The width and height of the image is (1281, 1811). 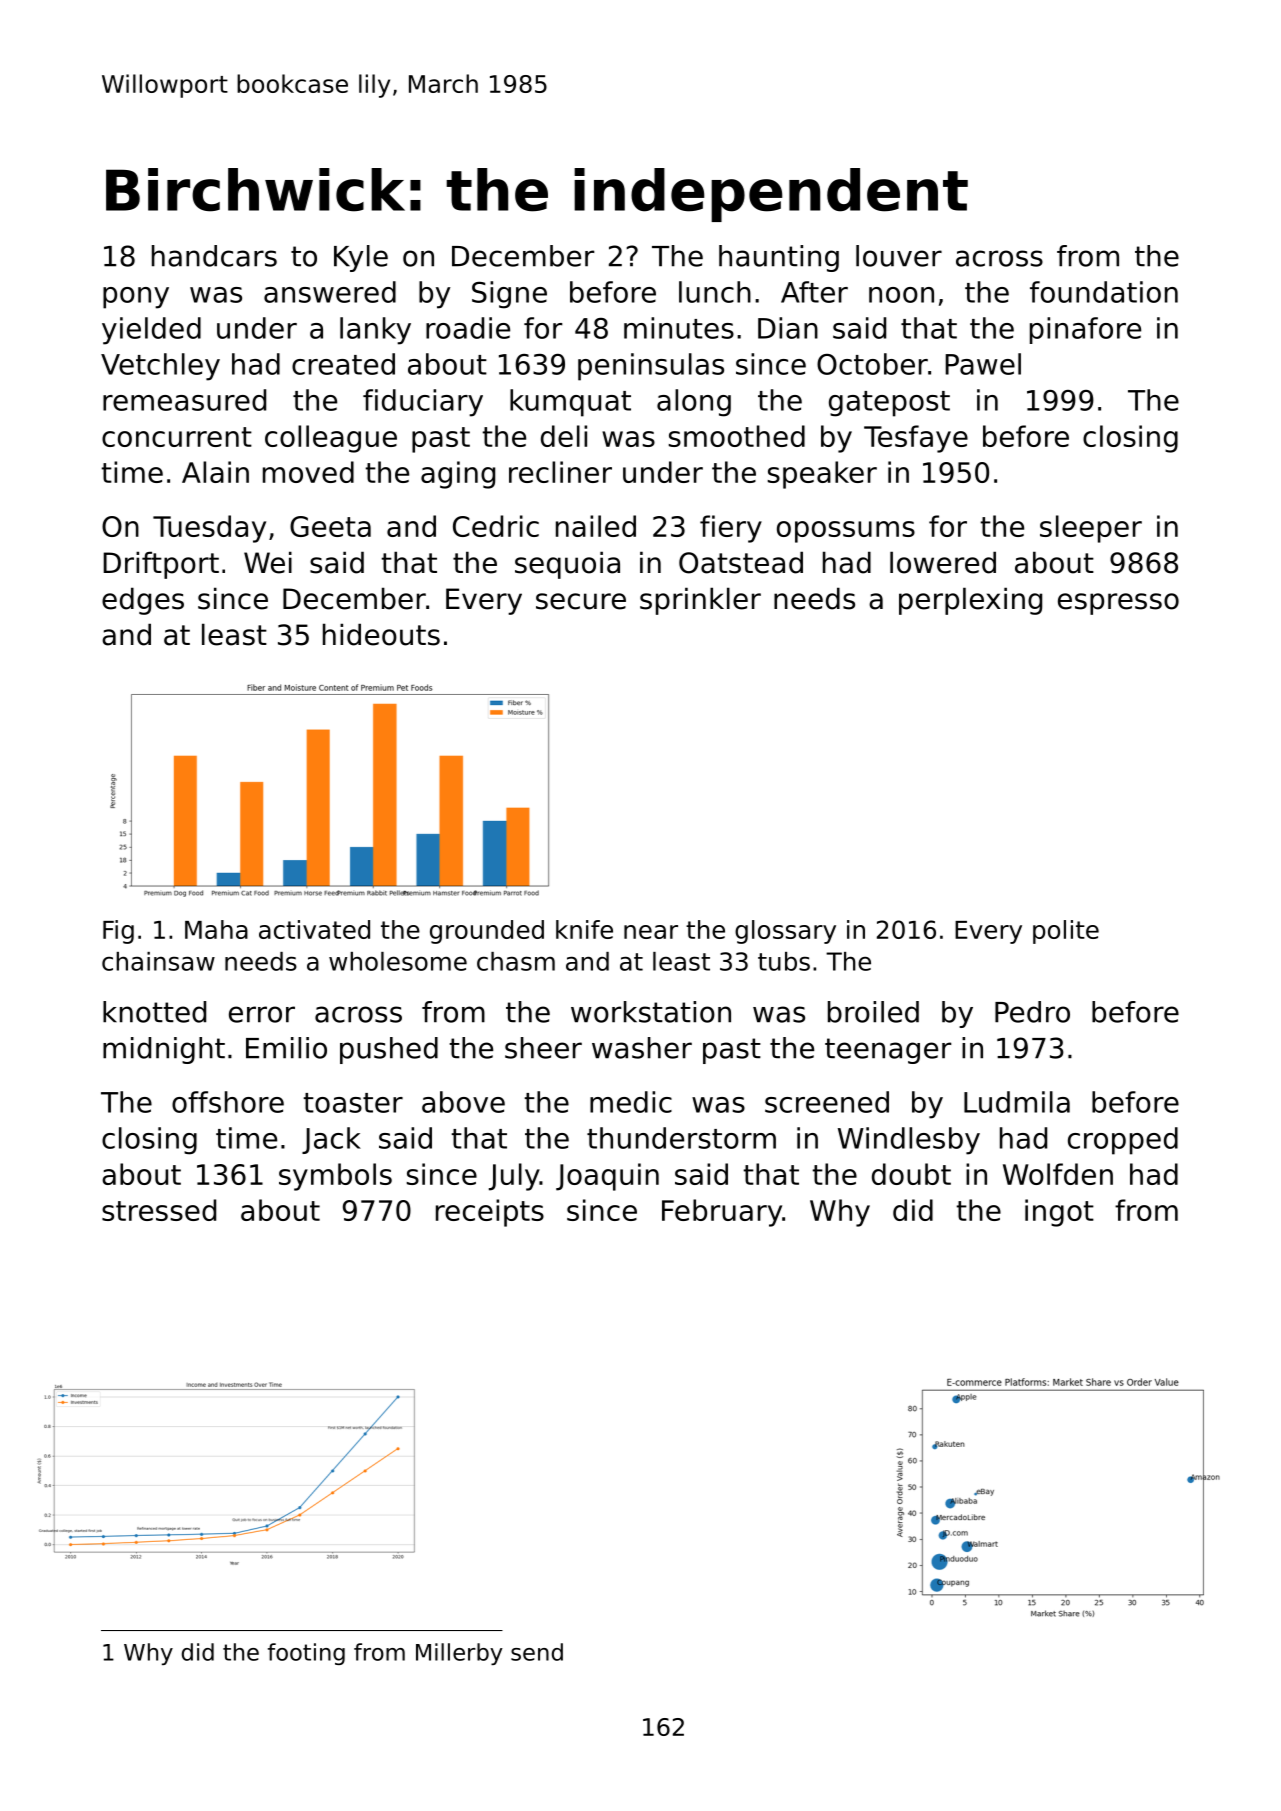 I want to click on ingot, so click(x=1059, y=1213).
